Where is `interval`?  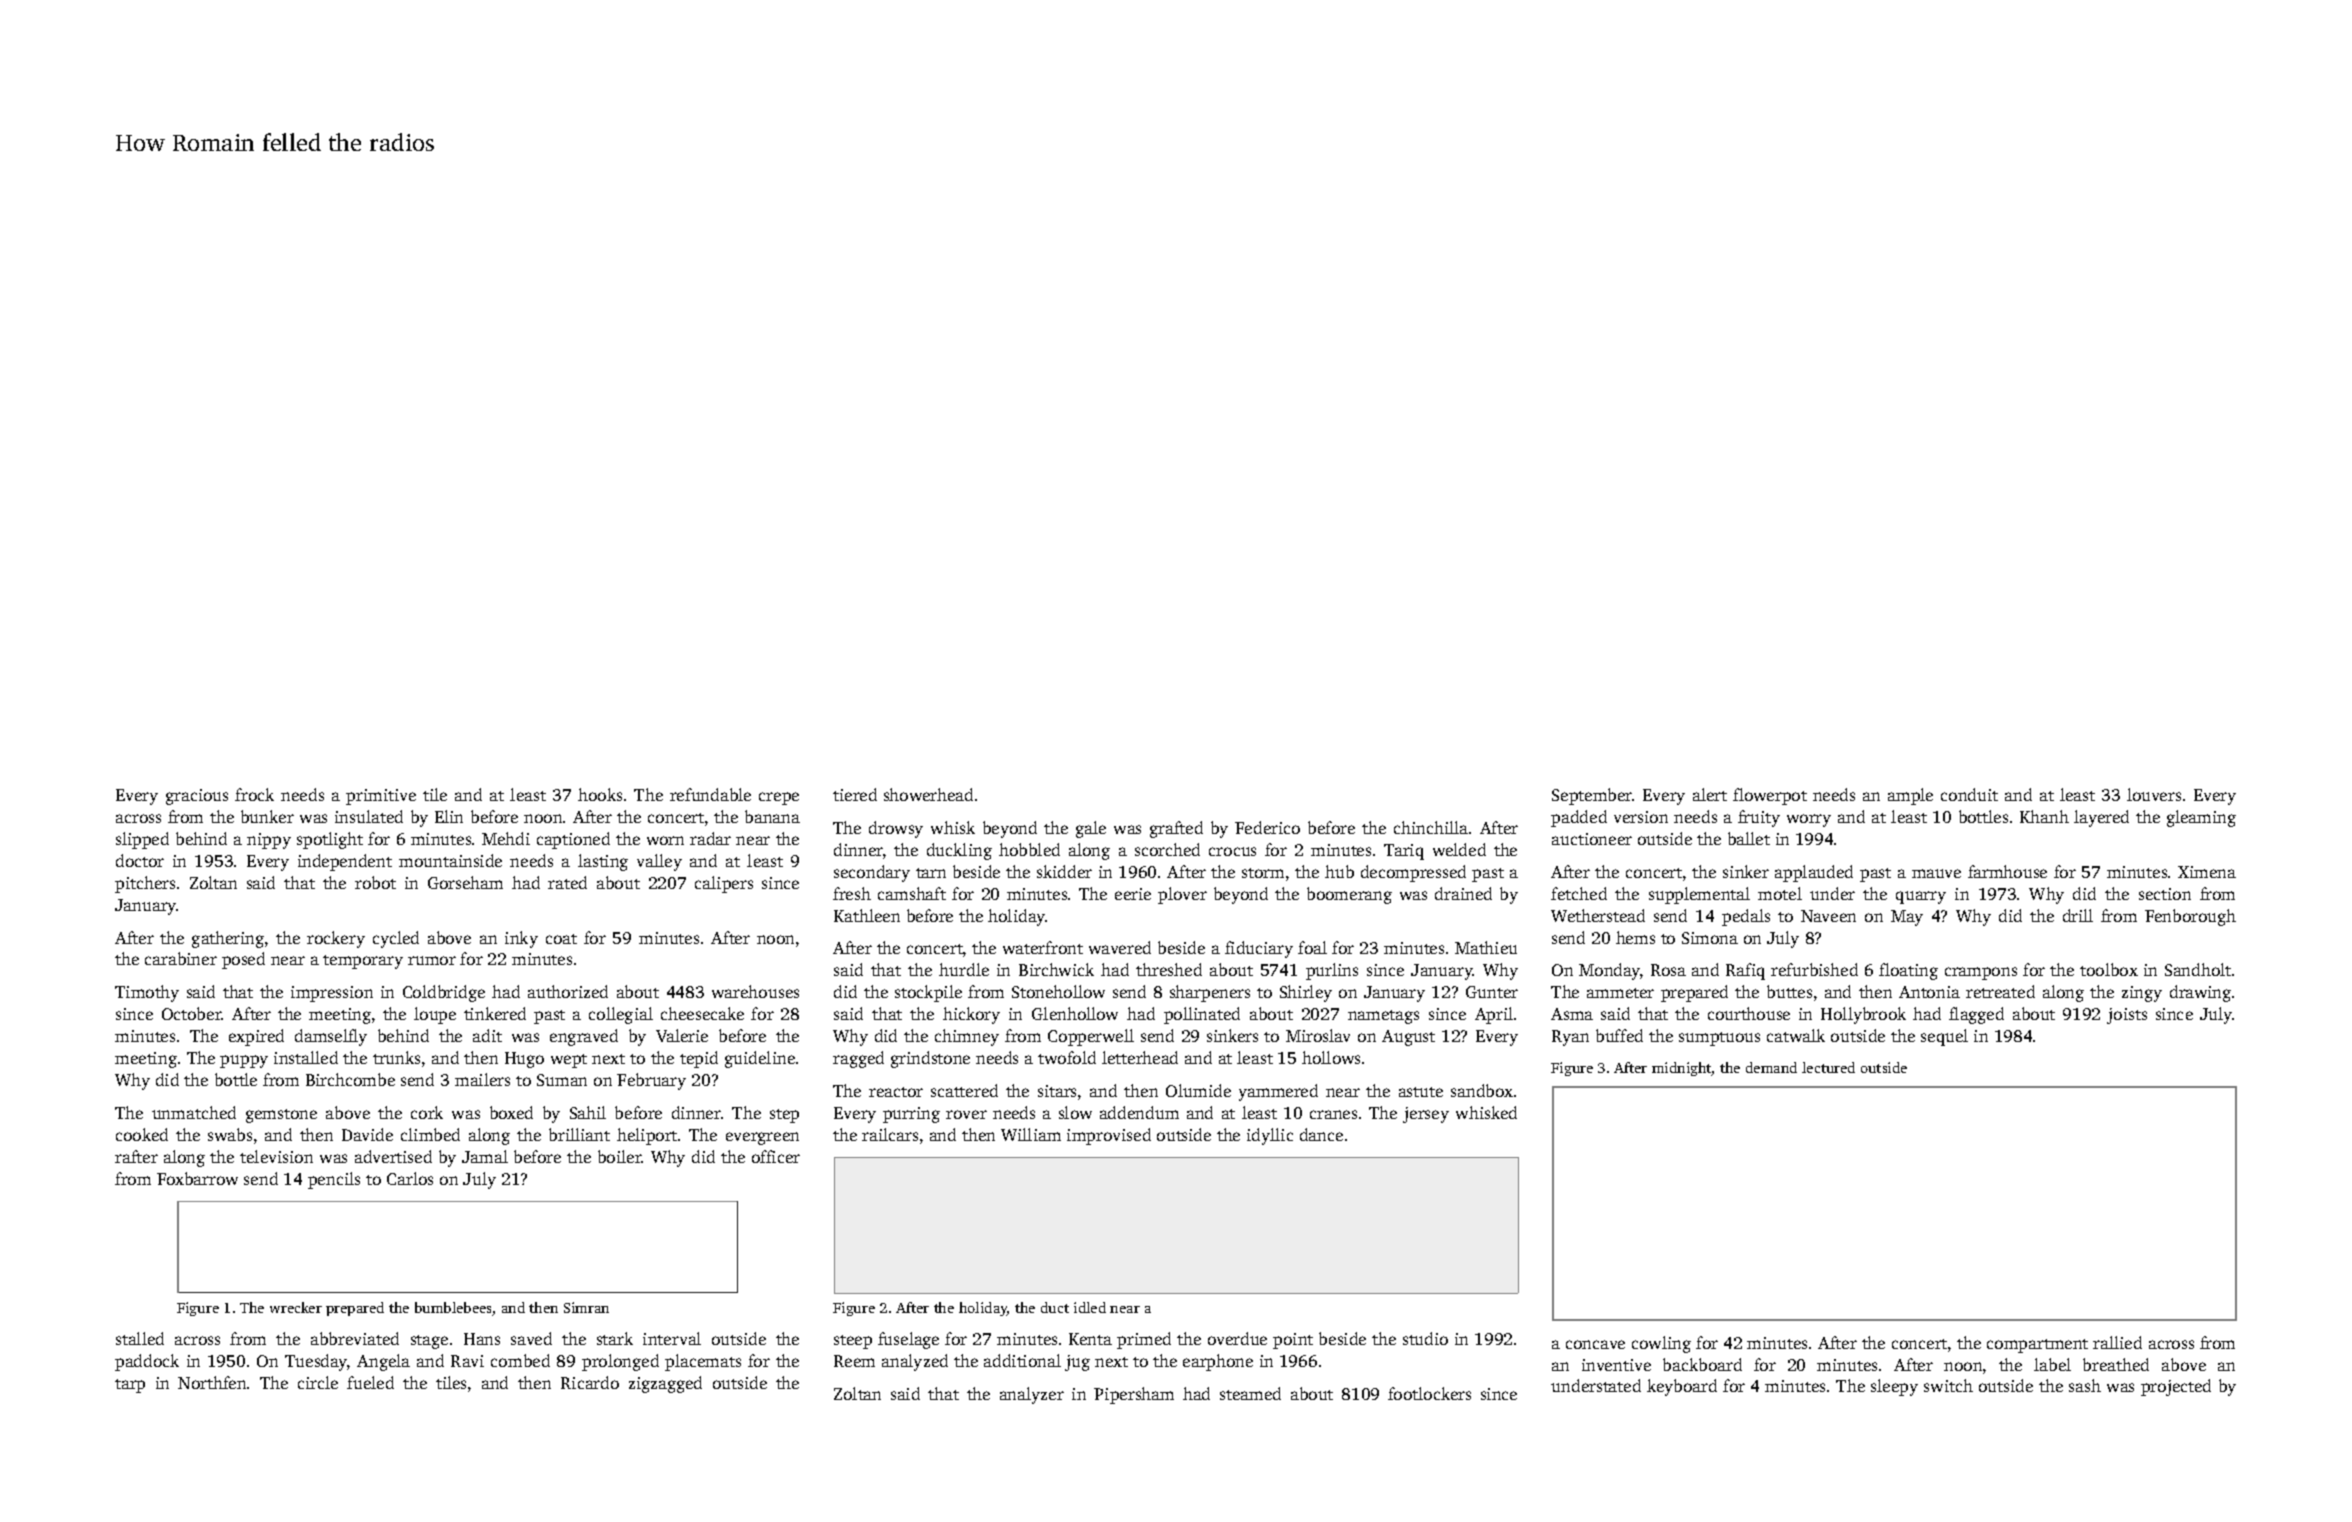
interval is located at coordinates (672, 1338).
